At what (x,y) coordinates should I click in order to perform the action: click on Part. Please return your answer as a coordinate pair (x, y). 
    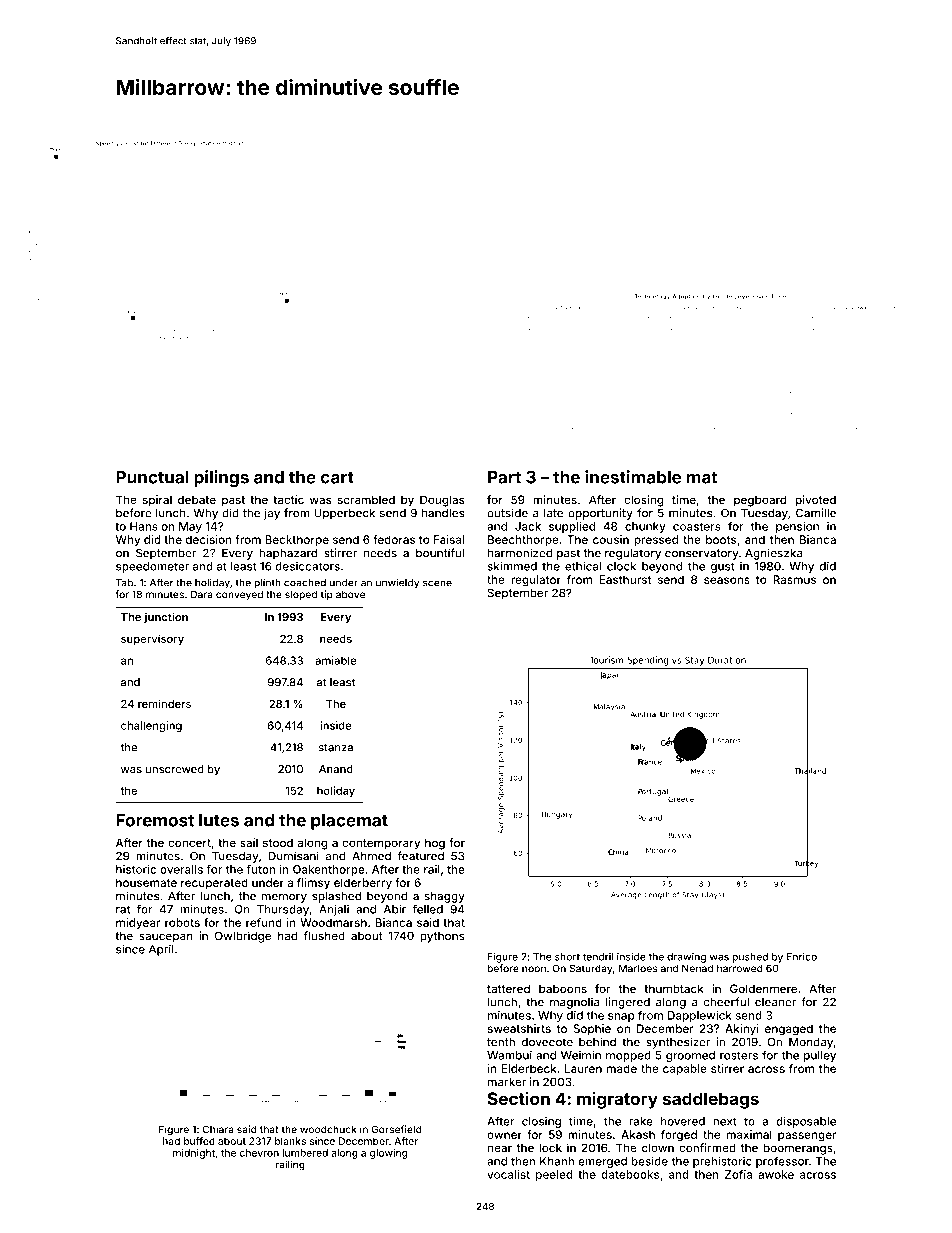
    Looking at the image, I should click on (504, 477).
